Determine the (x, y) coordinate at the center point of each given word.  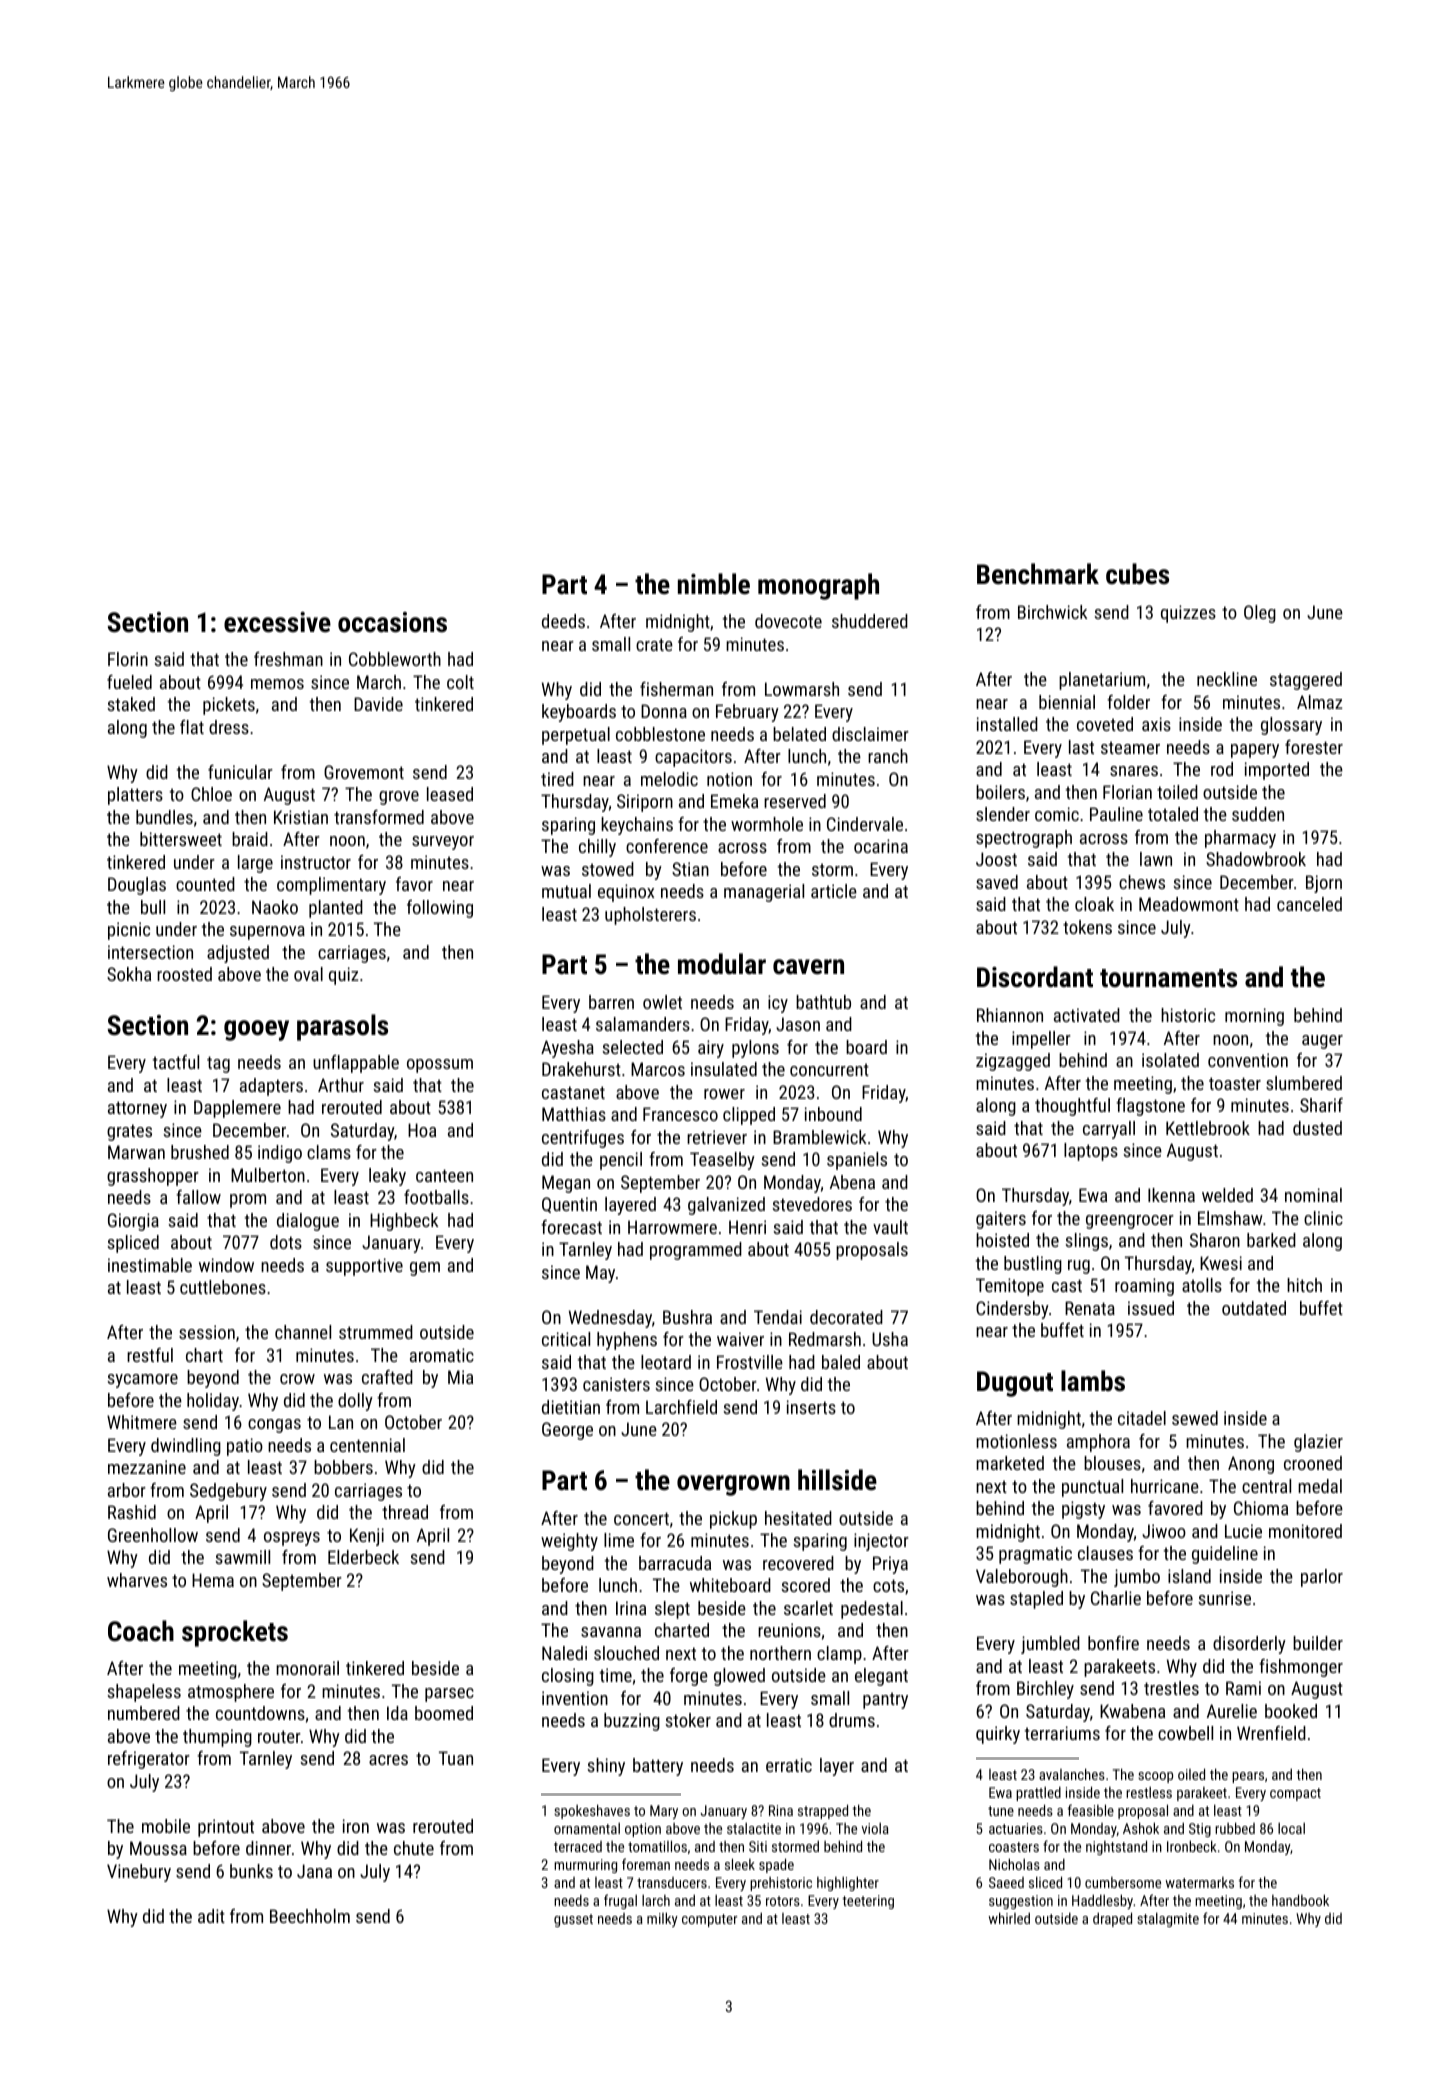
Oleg (1260, 614)
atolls (1202, 1285)
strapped (823, 1811)
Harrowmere (672, 1227)
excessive (277, 622)
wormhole (767, 824)
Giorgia (133, 1222)
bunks (251, 1871)
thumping (217, 1738)
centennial (367, 1445)
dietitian (571, 1407)
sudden (1258, 814)
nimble (714, 584)
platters (135, 796)
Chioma (1261, 1508)
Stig (1200, 1830)
